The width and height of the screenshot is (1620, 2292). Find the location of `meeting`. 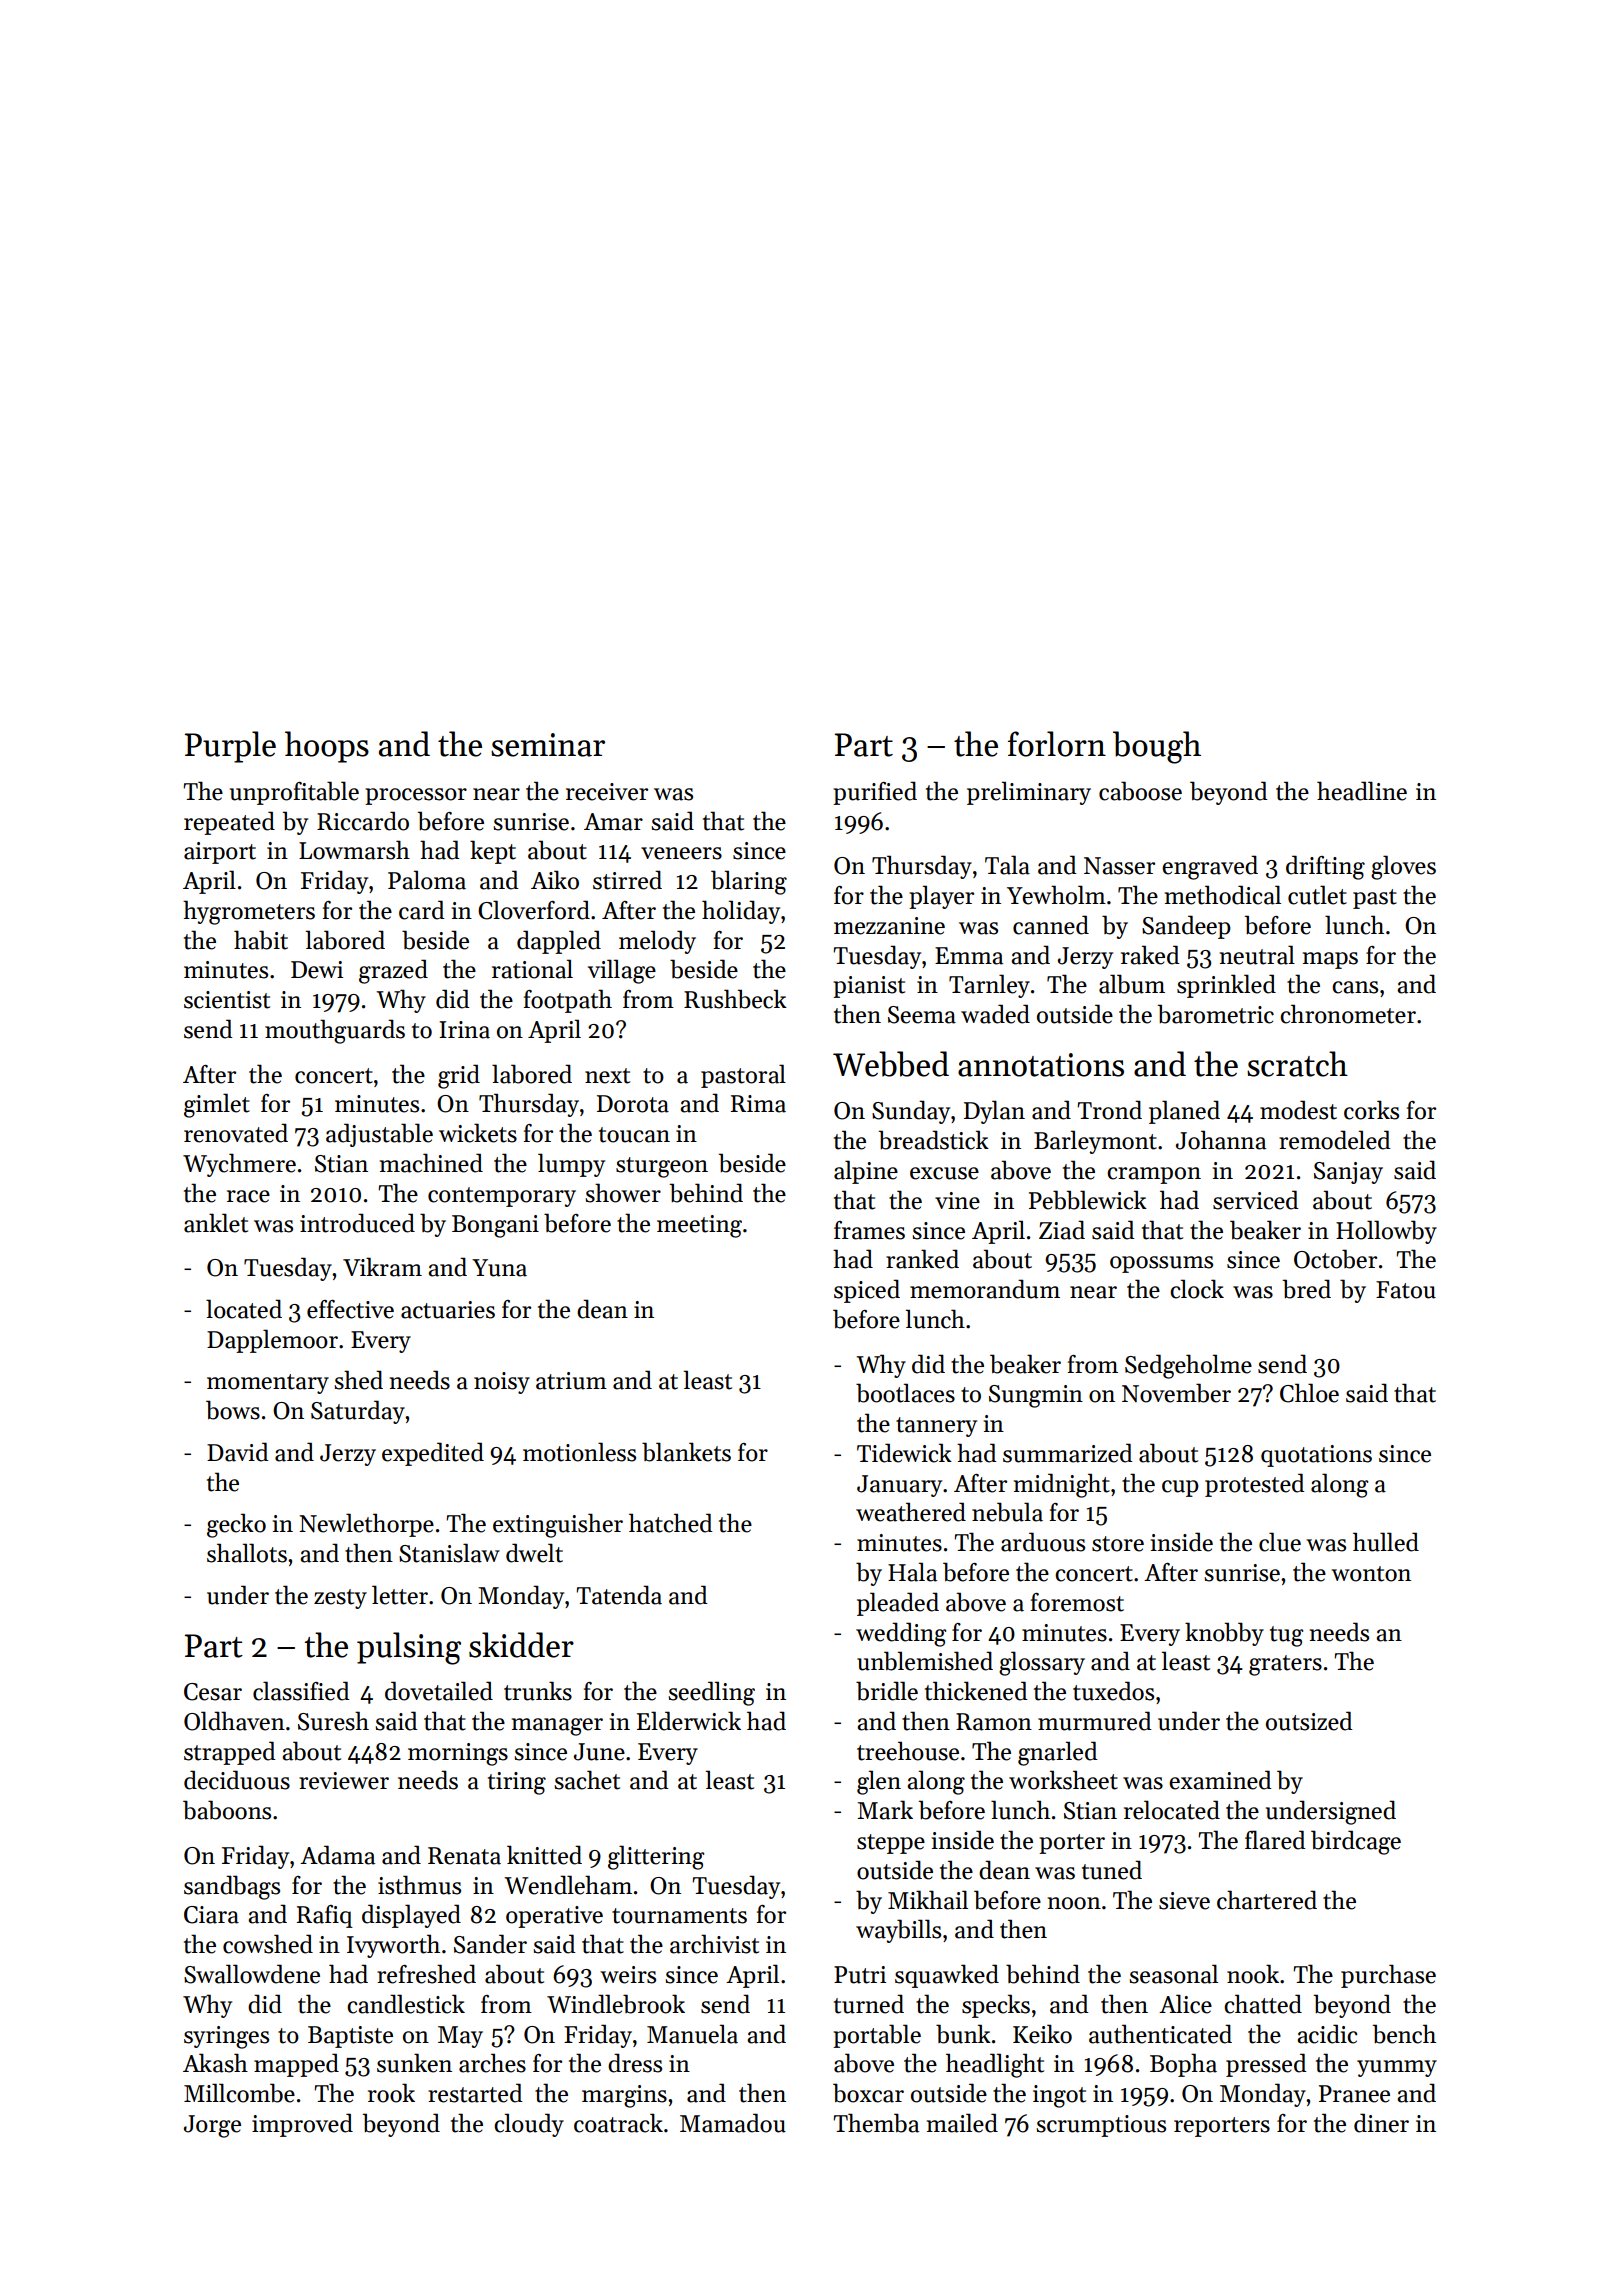

meeting is located at coordinates (699, 1226).
